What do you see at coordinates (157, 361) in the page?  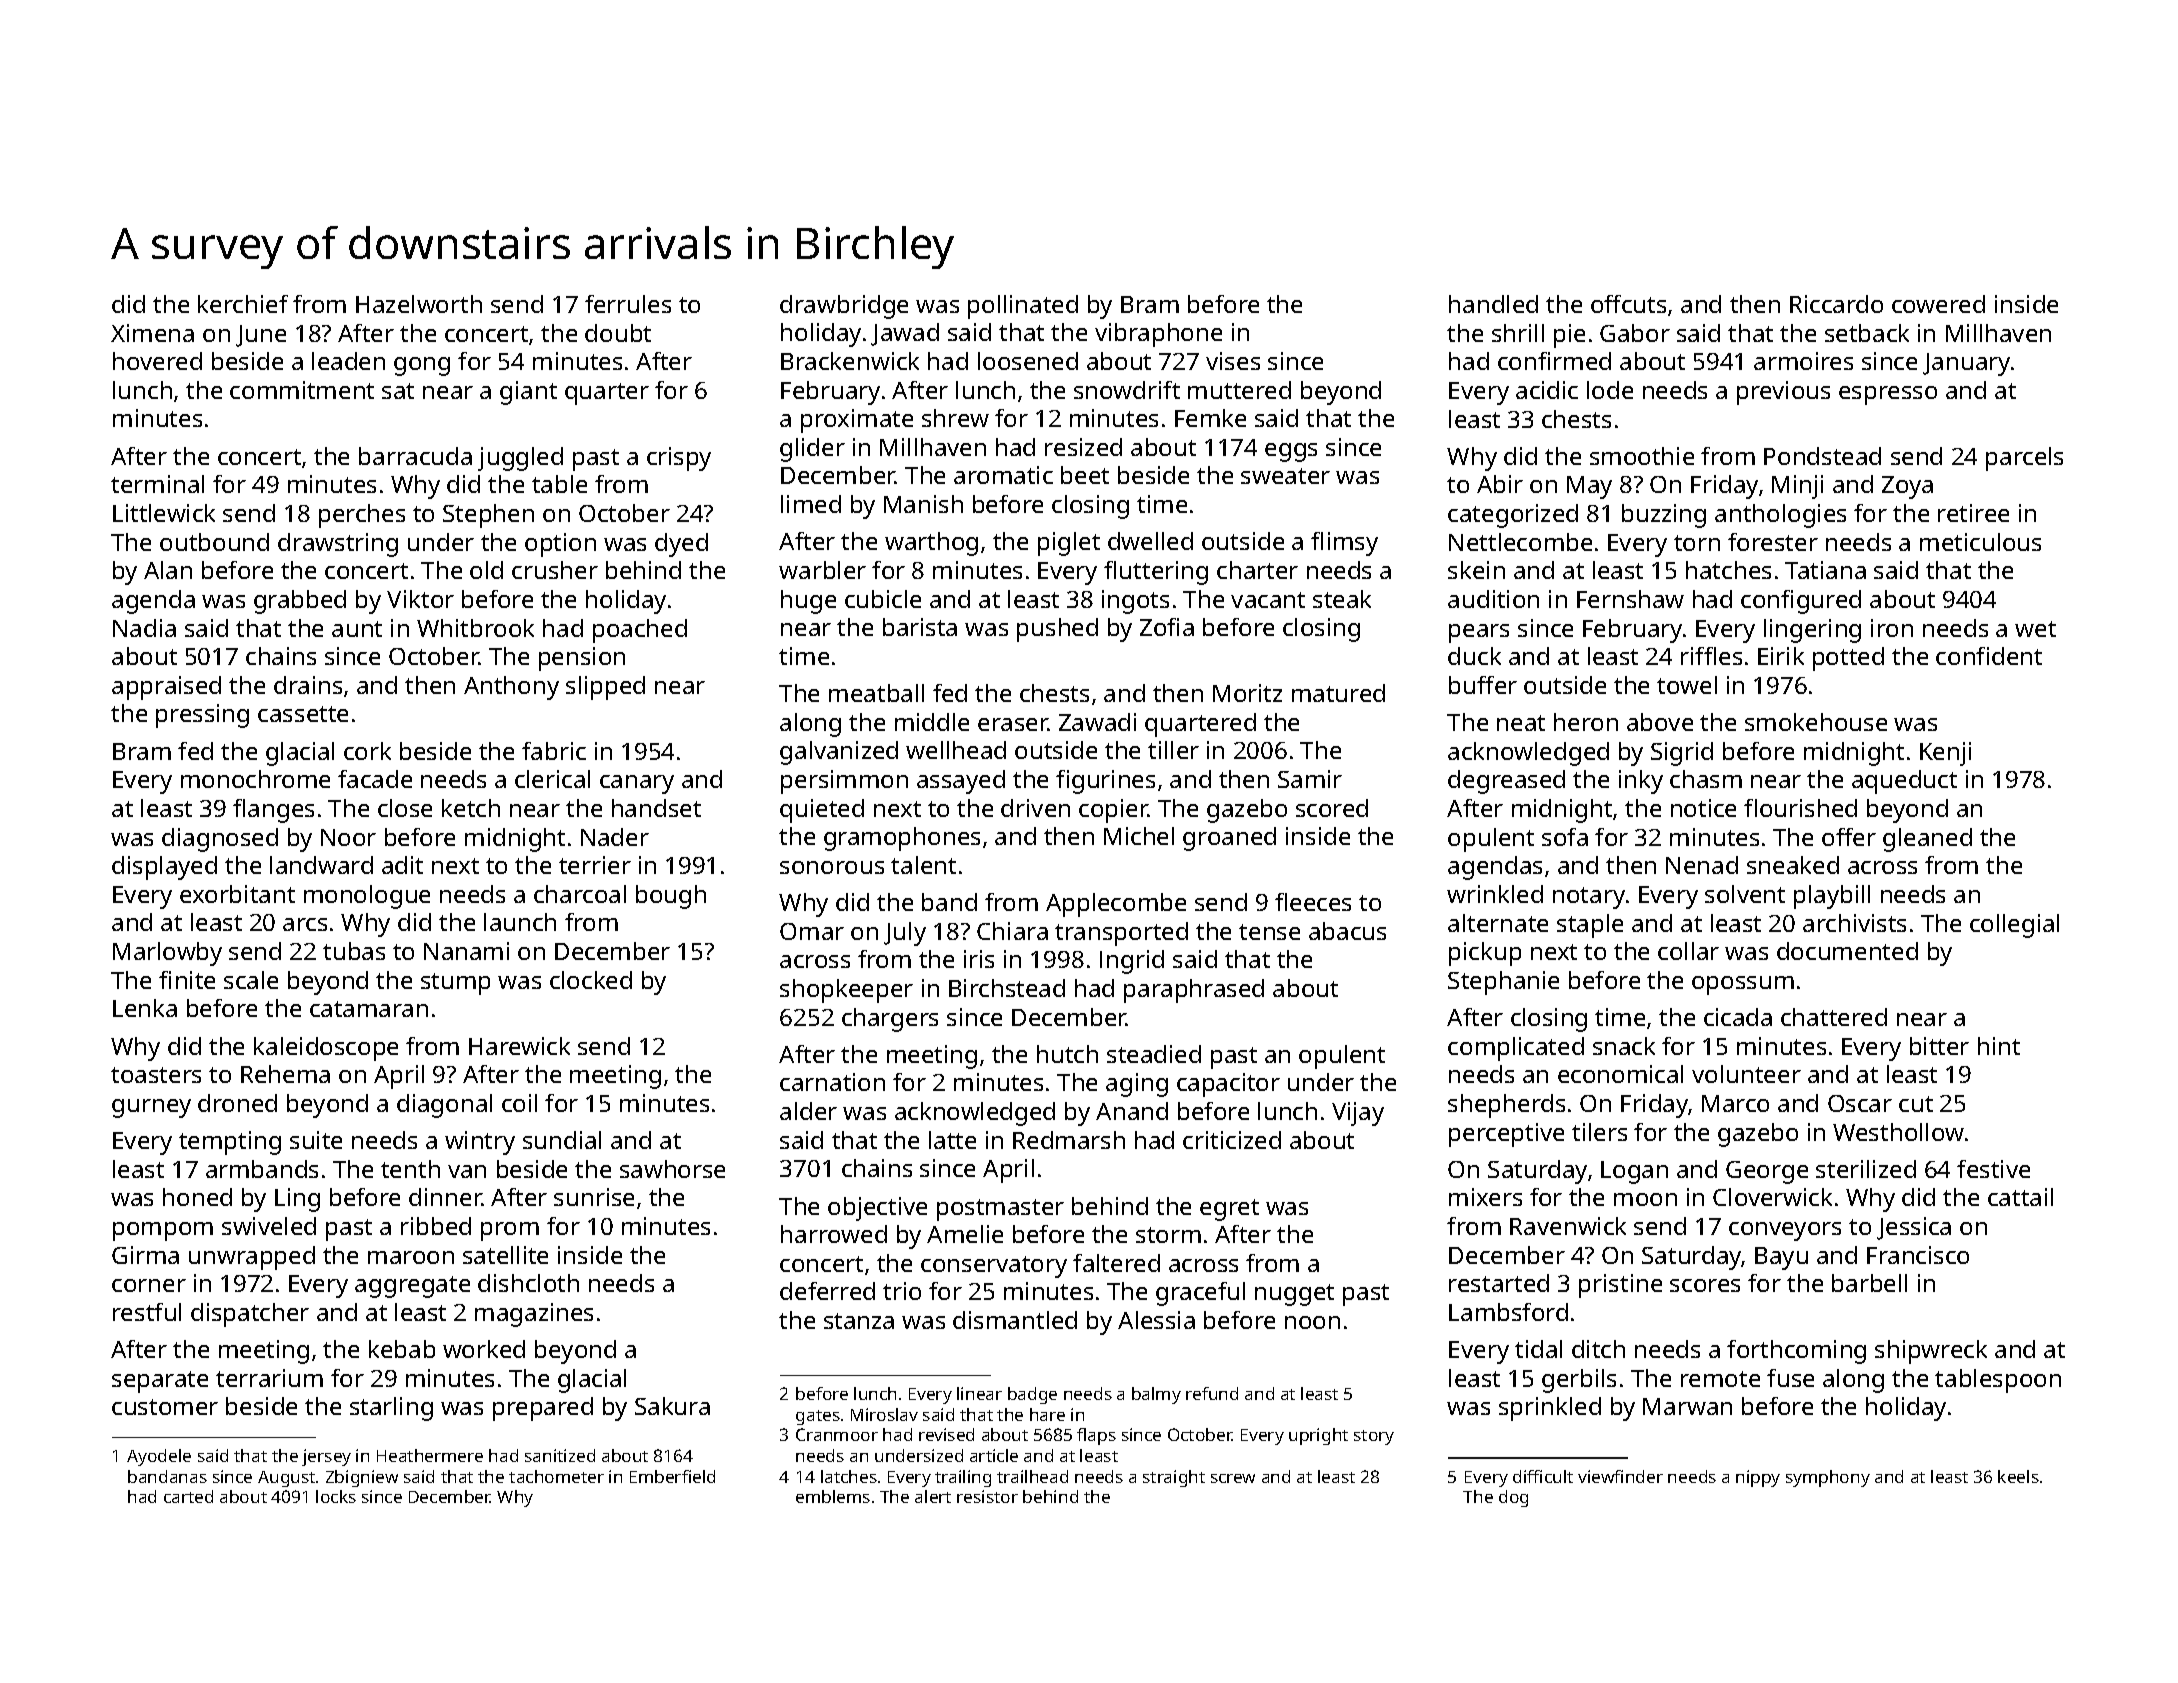 I see `hovered` at bounding box center [157, 361].
